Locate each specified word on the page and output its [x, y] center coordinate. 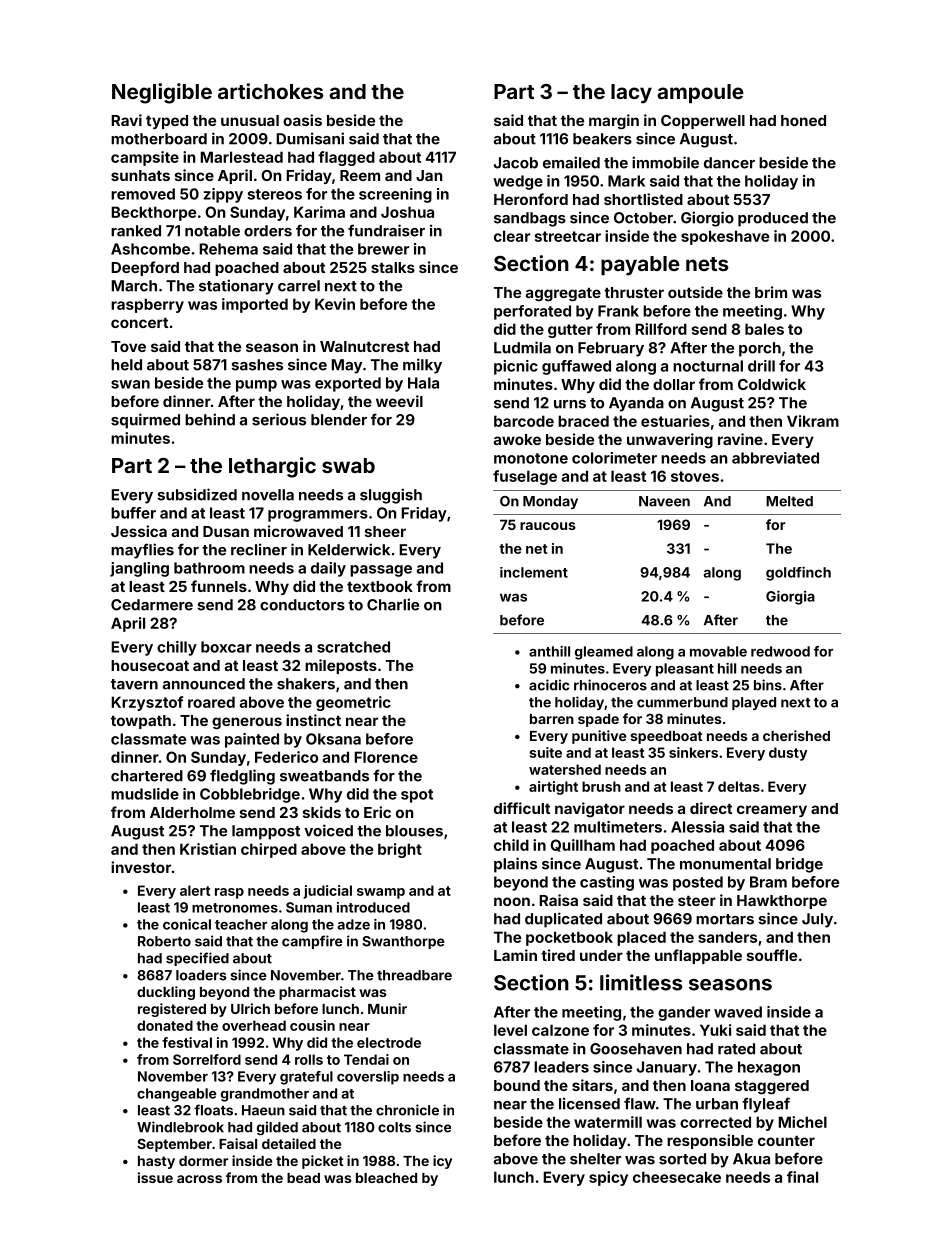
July [817, 920]
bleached [386, 1178]
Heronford [531, 199]
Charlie [393, 604]
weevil [399, 401]
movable [718, 651]
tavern [134, 684]
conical [187, 924]
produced [773, 219]
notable [212, 231]
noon [512, 901]
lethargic [272, 467]
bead [303, 1178]
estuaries [675, 421]
